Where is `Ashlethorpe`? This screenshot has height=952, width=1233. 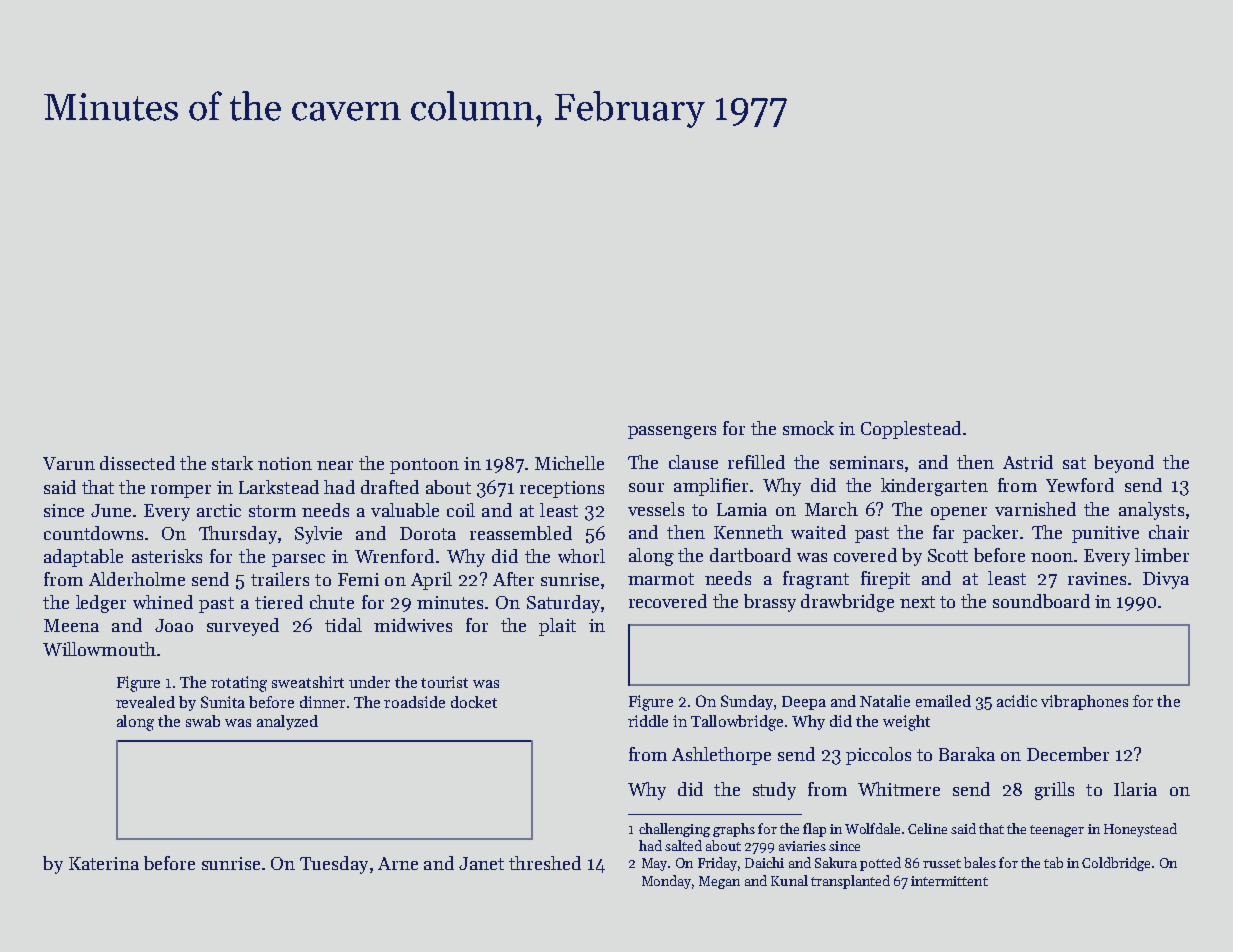 Ashlethorpe is located at coordinates (721, 756).
